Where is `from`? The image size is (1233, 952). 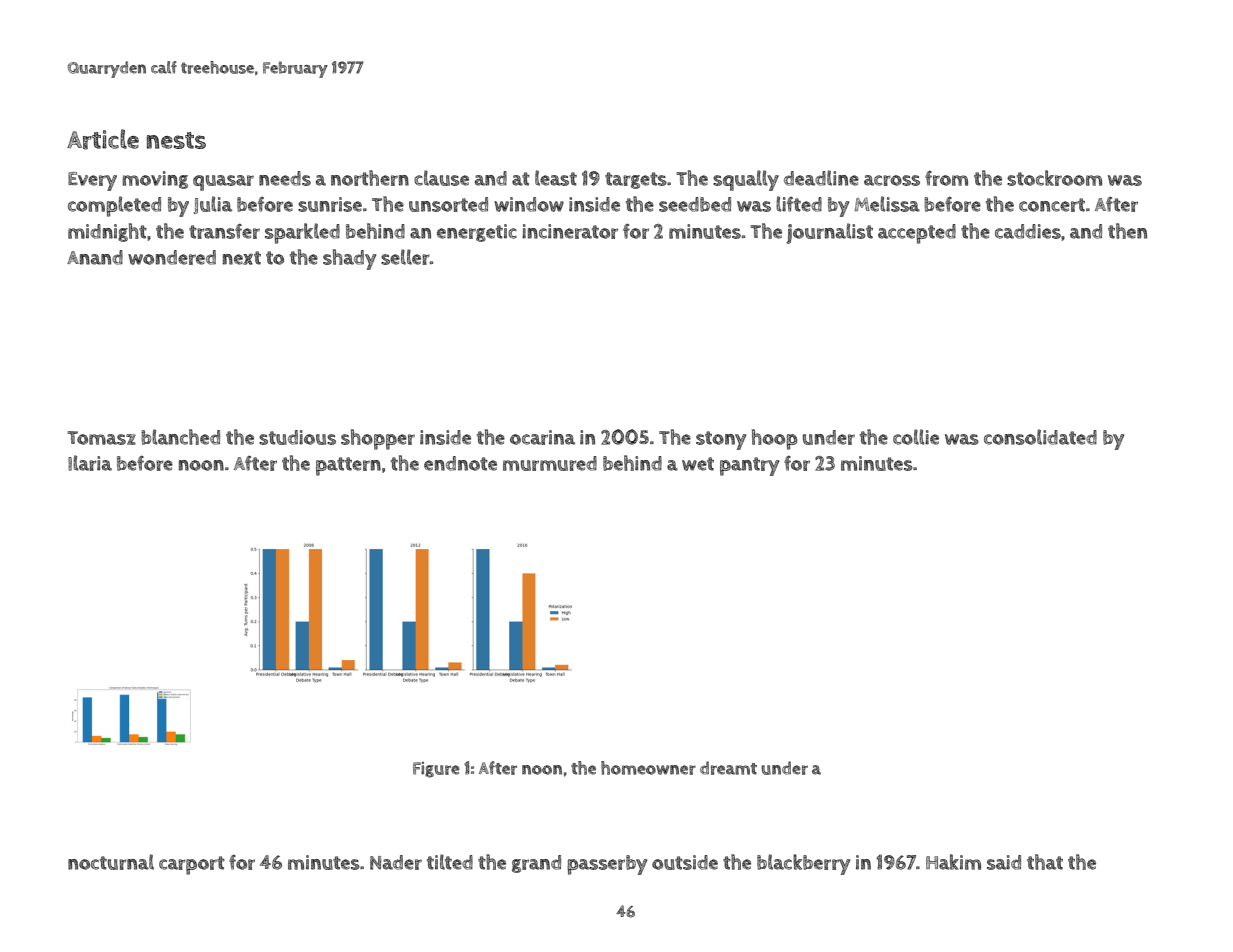 from is located at coordinates (946, 178).
